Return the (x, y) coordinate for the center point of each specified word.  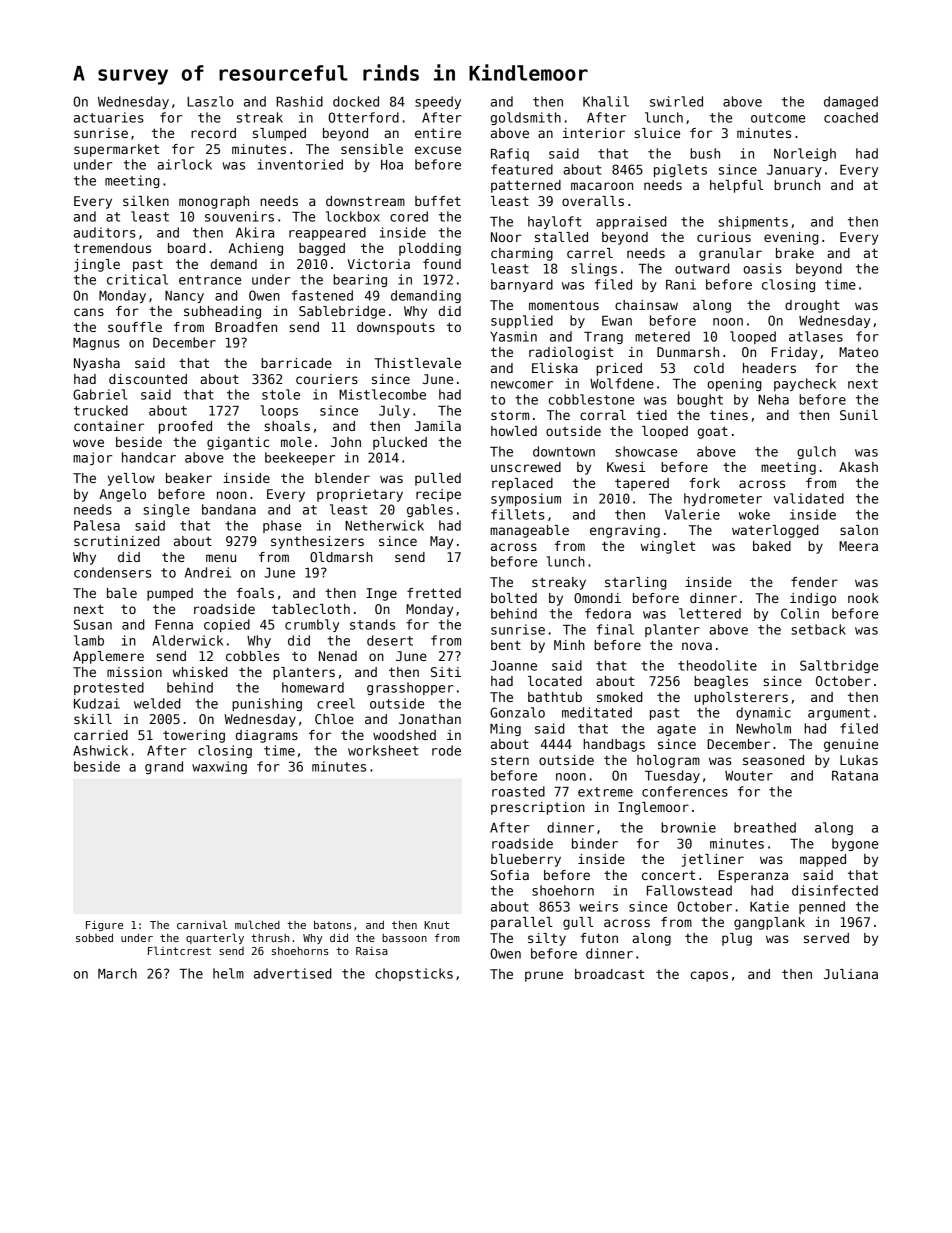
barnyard (522, 285)
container (109, 426)
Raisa (372, 951)
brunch (797, 185)
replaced (522, 484)
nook (863, 598)
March (117, 973)
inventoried (300, 164)
